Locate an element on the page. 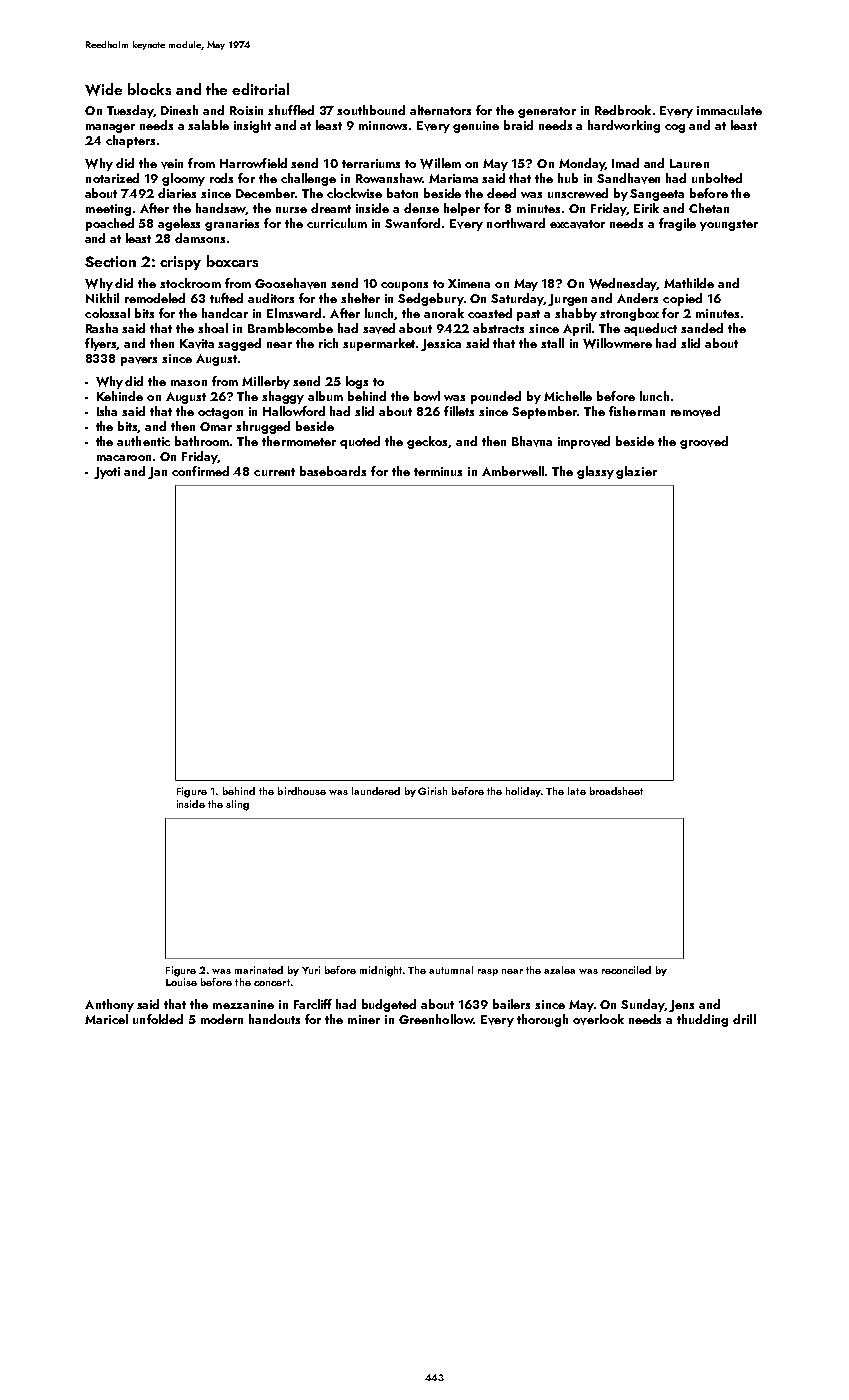 This image has height=1400, width=849. baseboards is located at coordinates (333, 471).
